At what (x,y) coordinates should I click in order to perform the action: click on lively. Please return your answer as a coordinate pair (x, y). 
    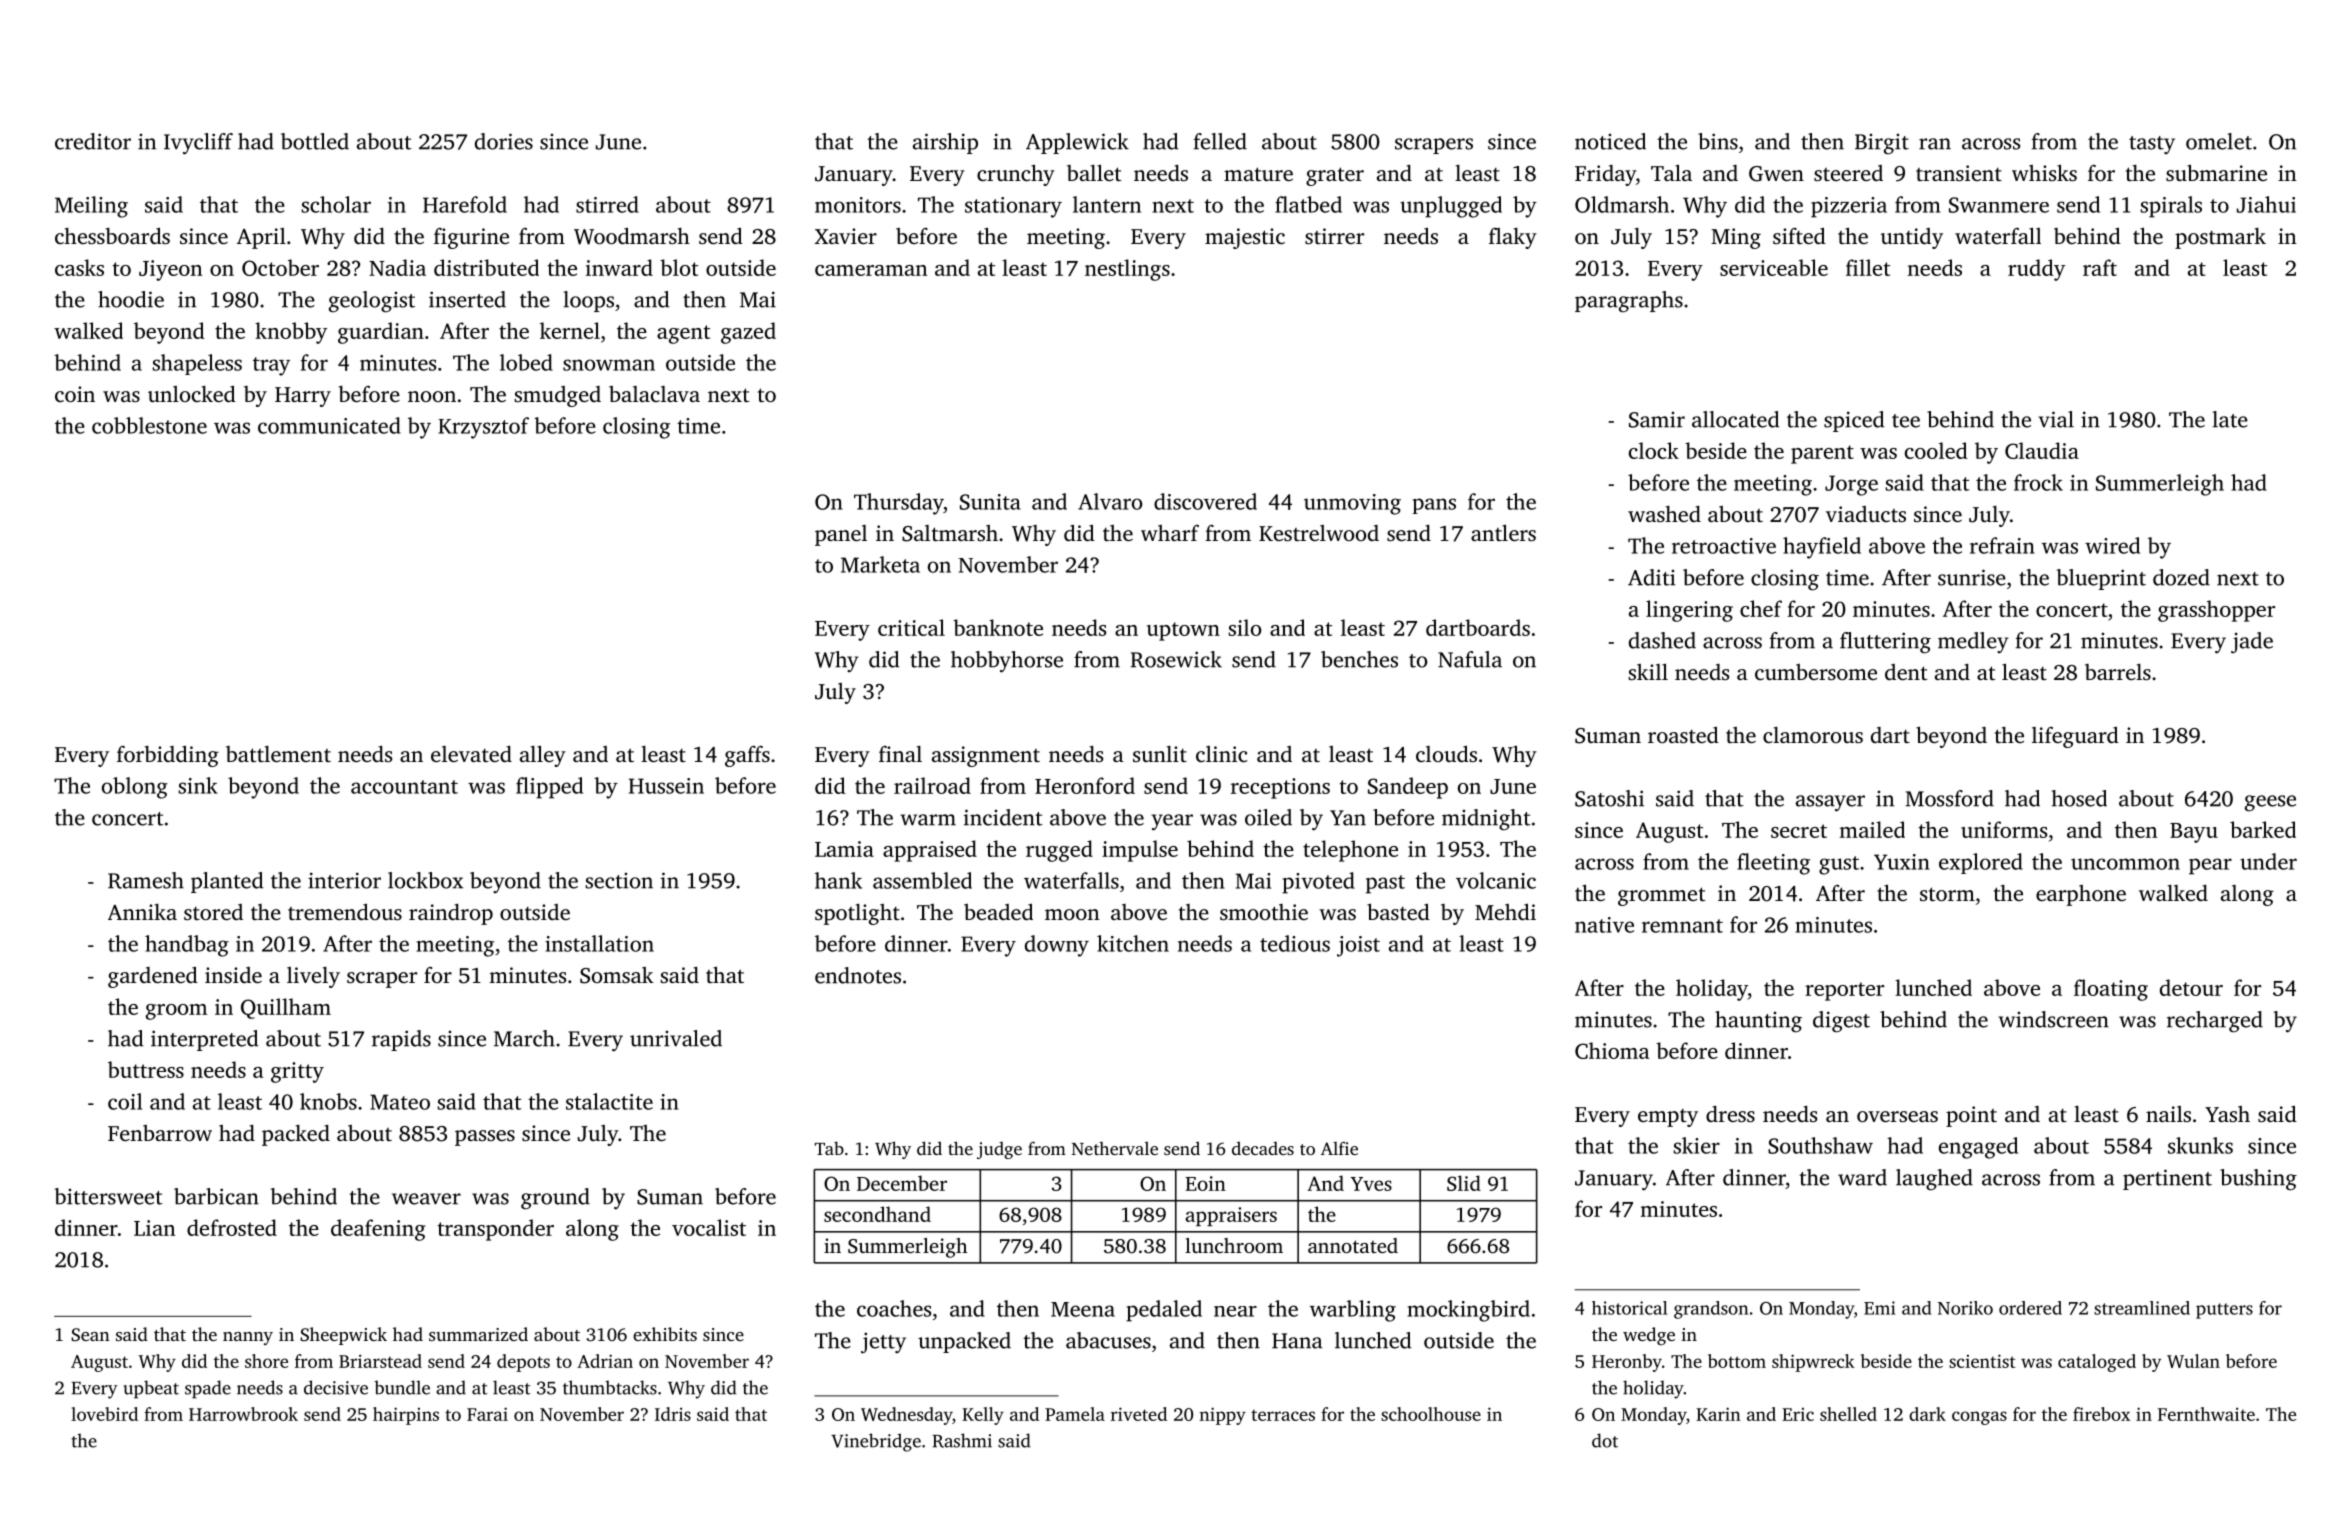
    Looking at the image, I should click on (313, 977).
